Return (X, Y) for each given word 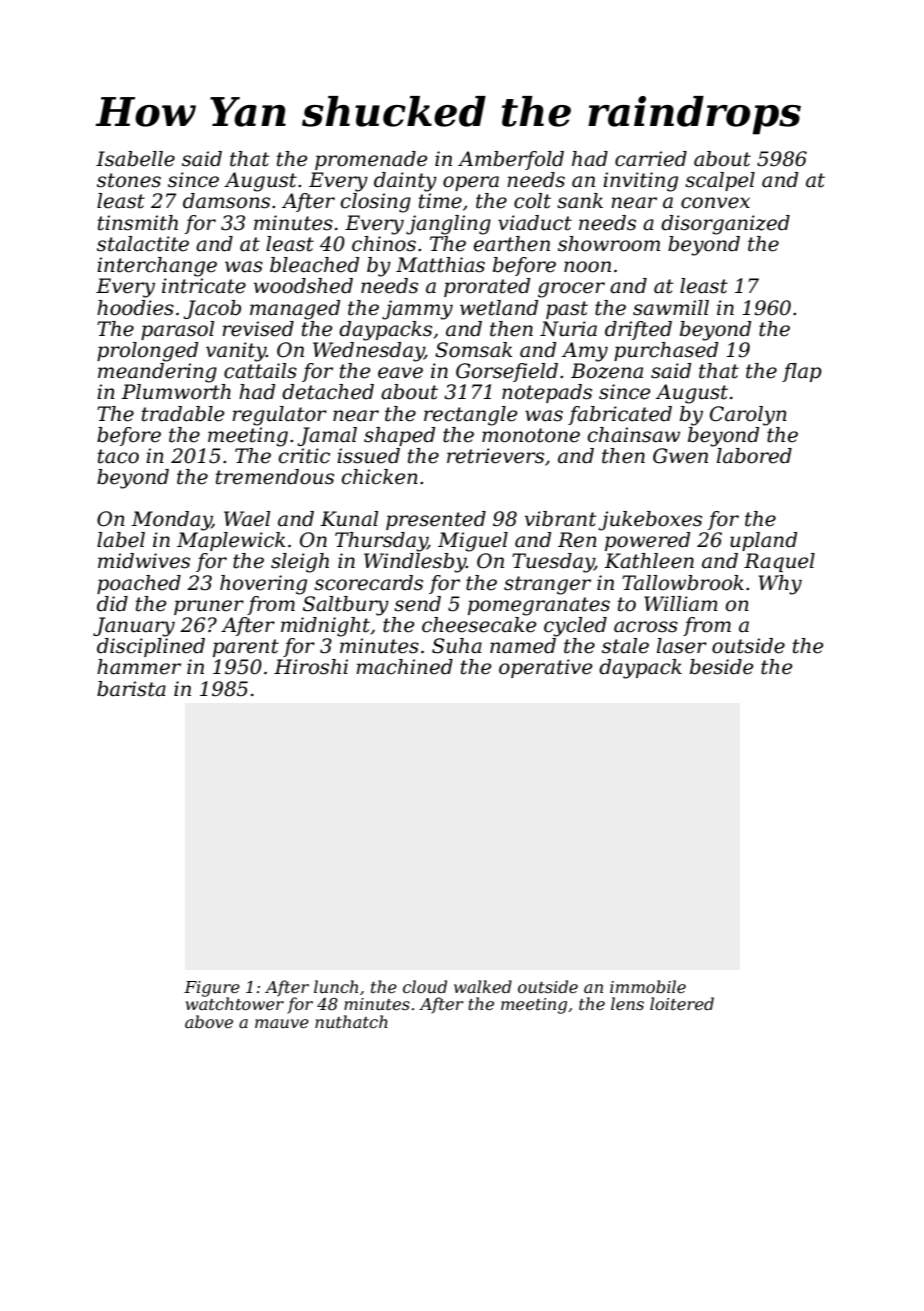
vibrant (560, 519)
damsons (226, 201)
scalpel (720, 181)
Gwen (680, 456)
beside (721, 667)
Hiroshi (311, 667)
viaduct (535, 223)
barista (131, 689)
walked (483, 986)
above (209, 1021)
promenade (371, 160)
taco (118, 456)
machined (404, 667)
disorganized (725, 225)
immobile (648, 986)
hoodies (135, 308)
